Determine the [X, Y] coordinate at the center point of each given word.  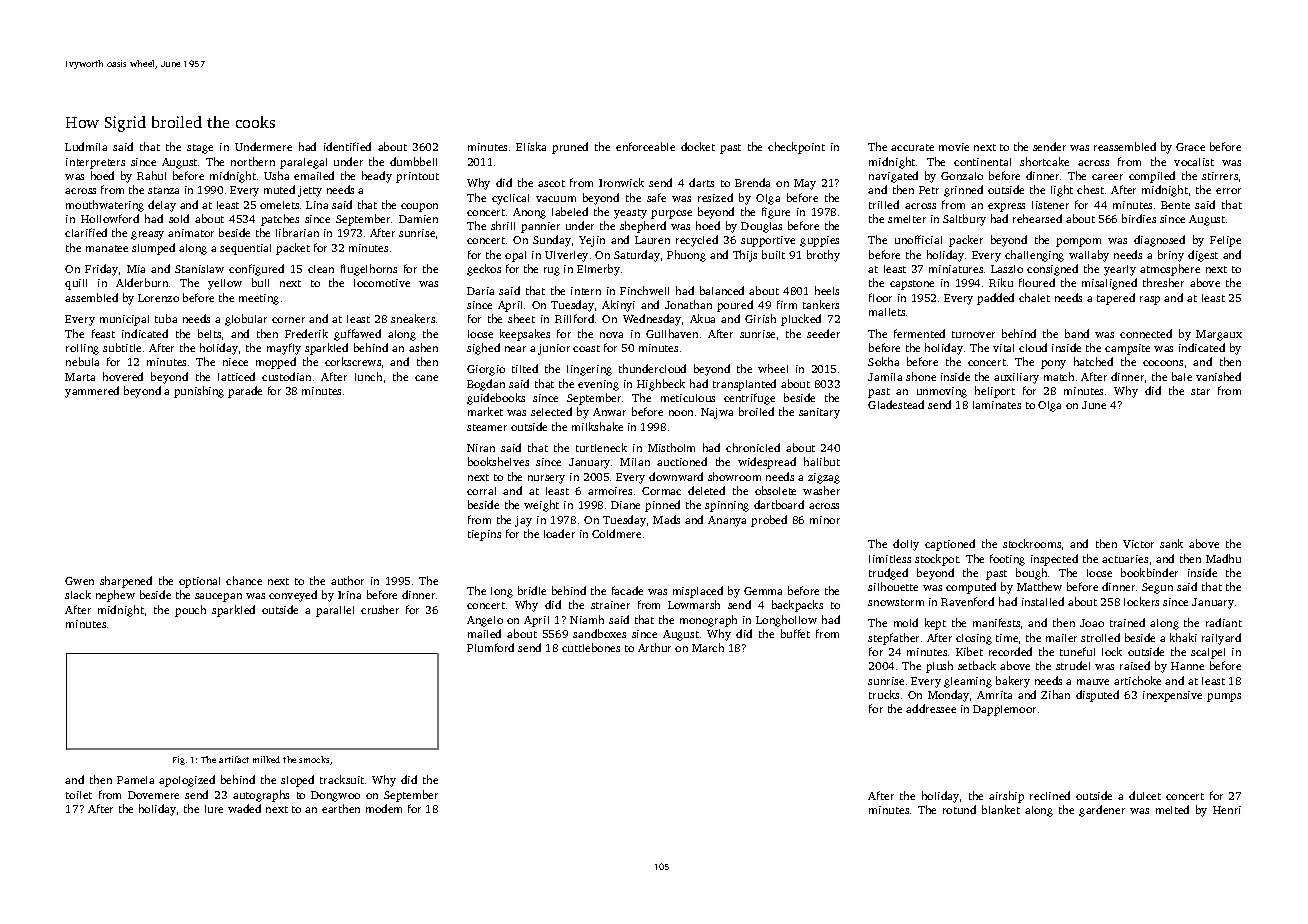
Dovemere [153, 795]
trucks [884, 694]
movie [954, 147]
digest [1203, 256]
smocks [314, 759]
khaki [1183, 637]
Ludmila [86, 146]
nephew [115, 596]
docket [698, 146]
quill [76, 284]
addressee [931, 708]
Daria [480, 291]
